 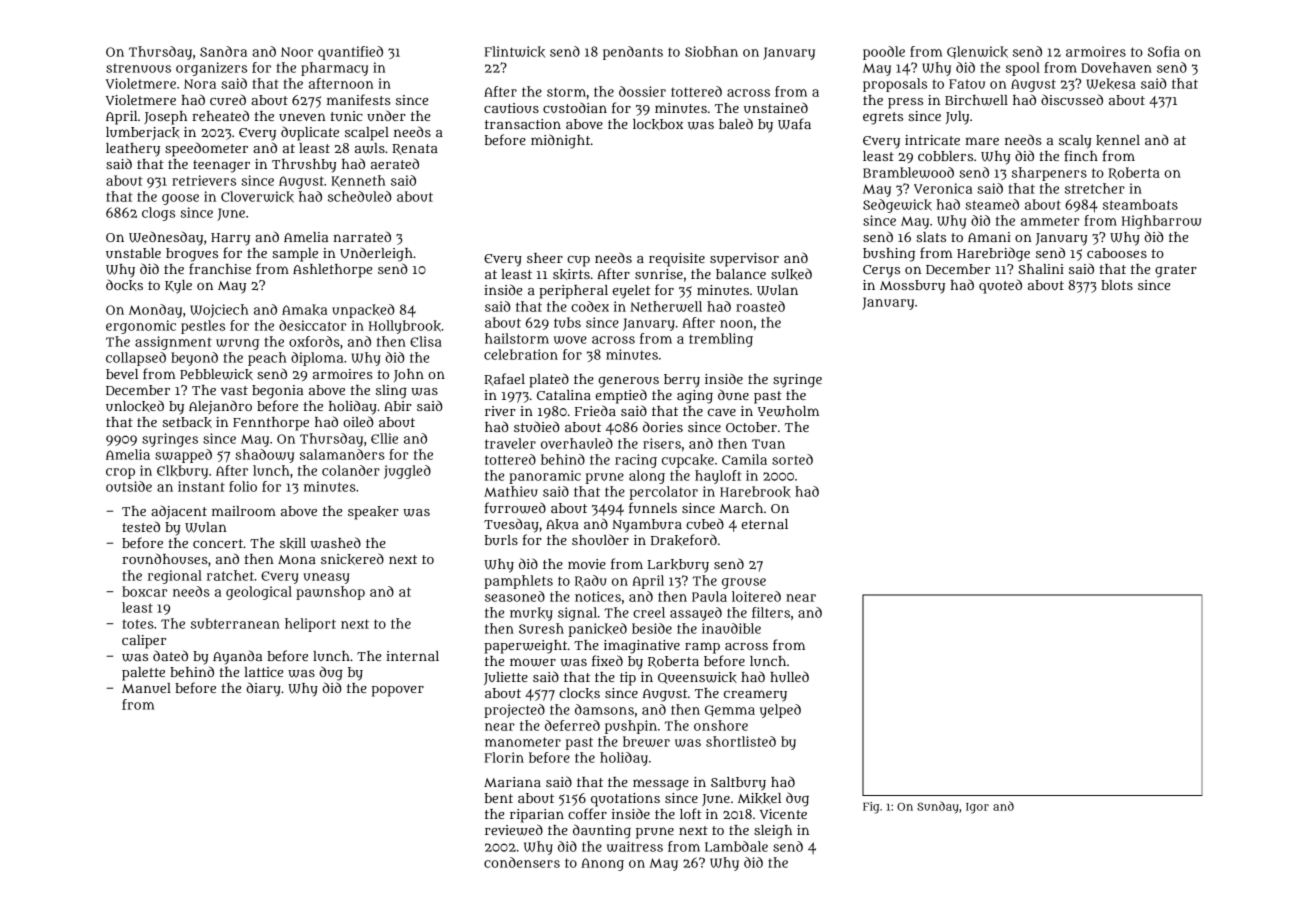 I want to click on eternal, so click(x=765, y=524).
